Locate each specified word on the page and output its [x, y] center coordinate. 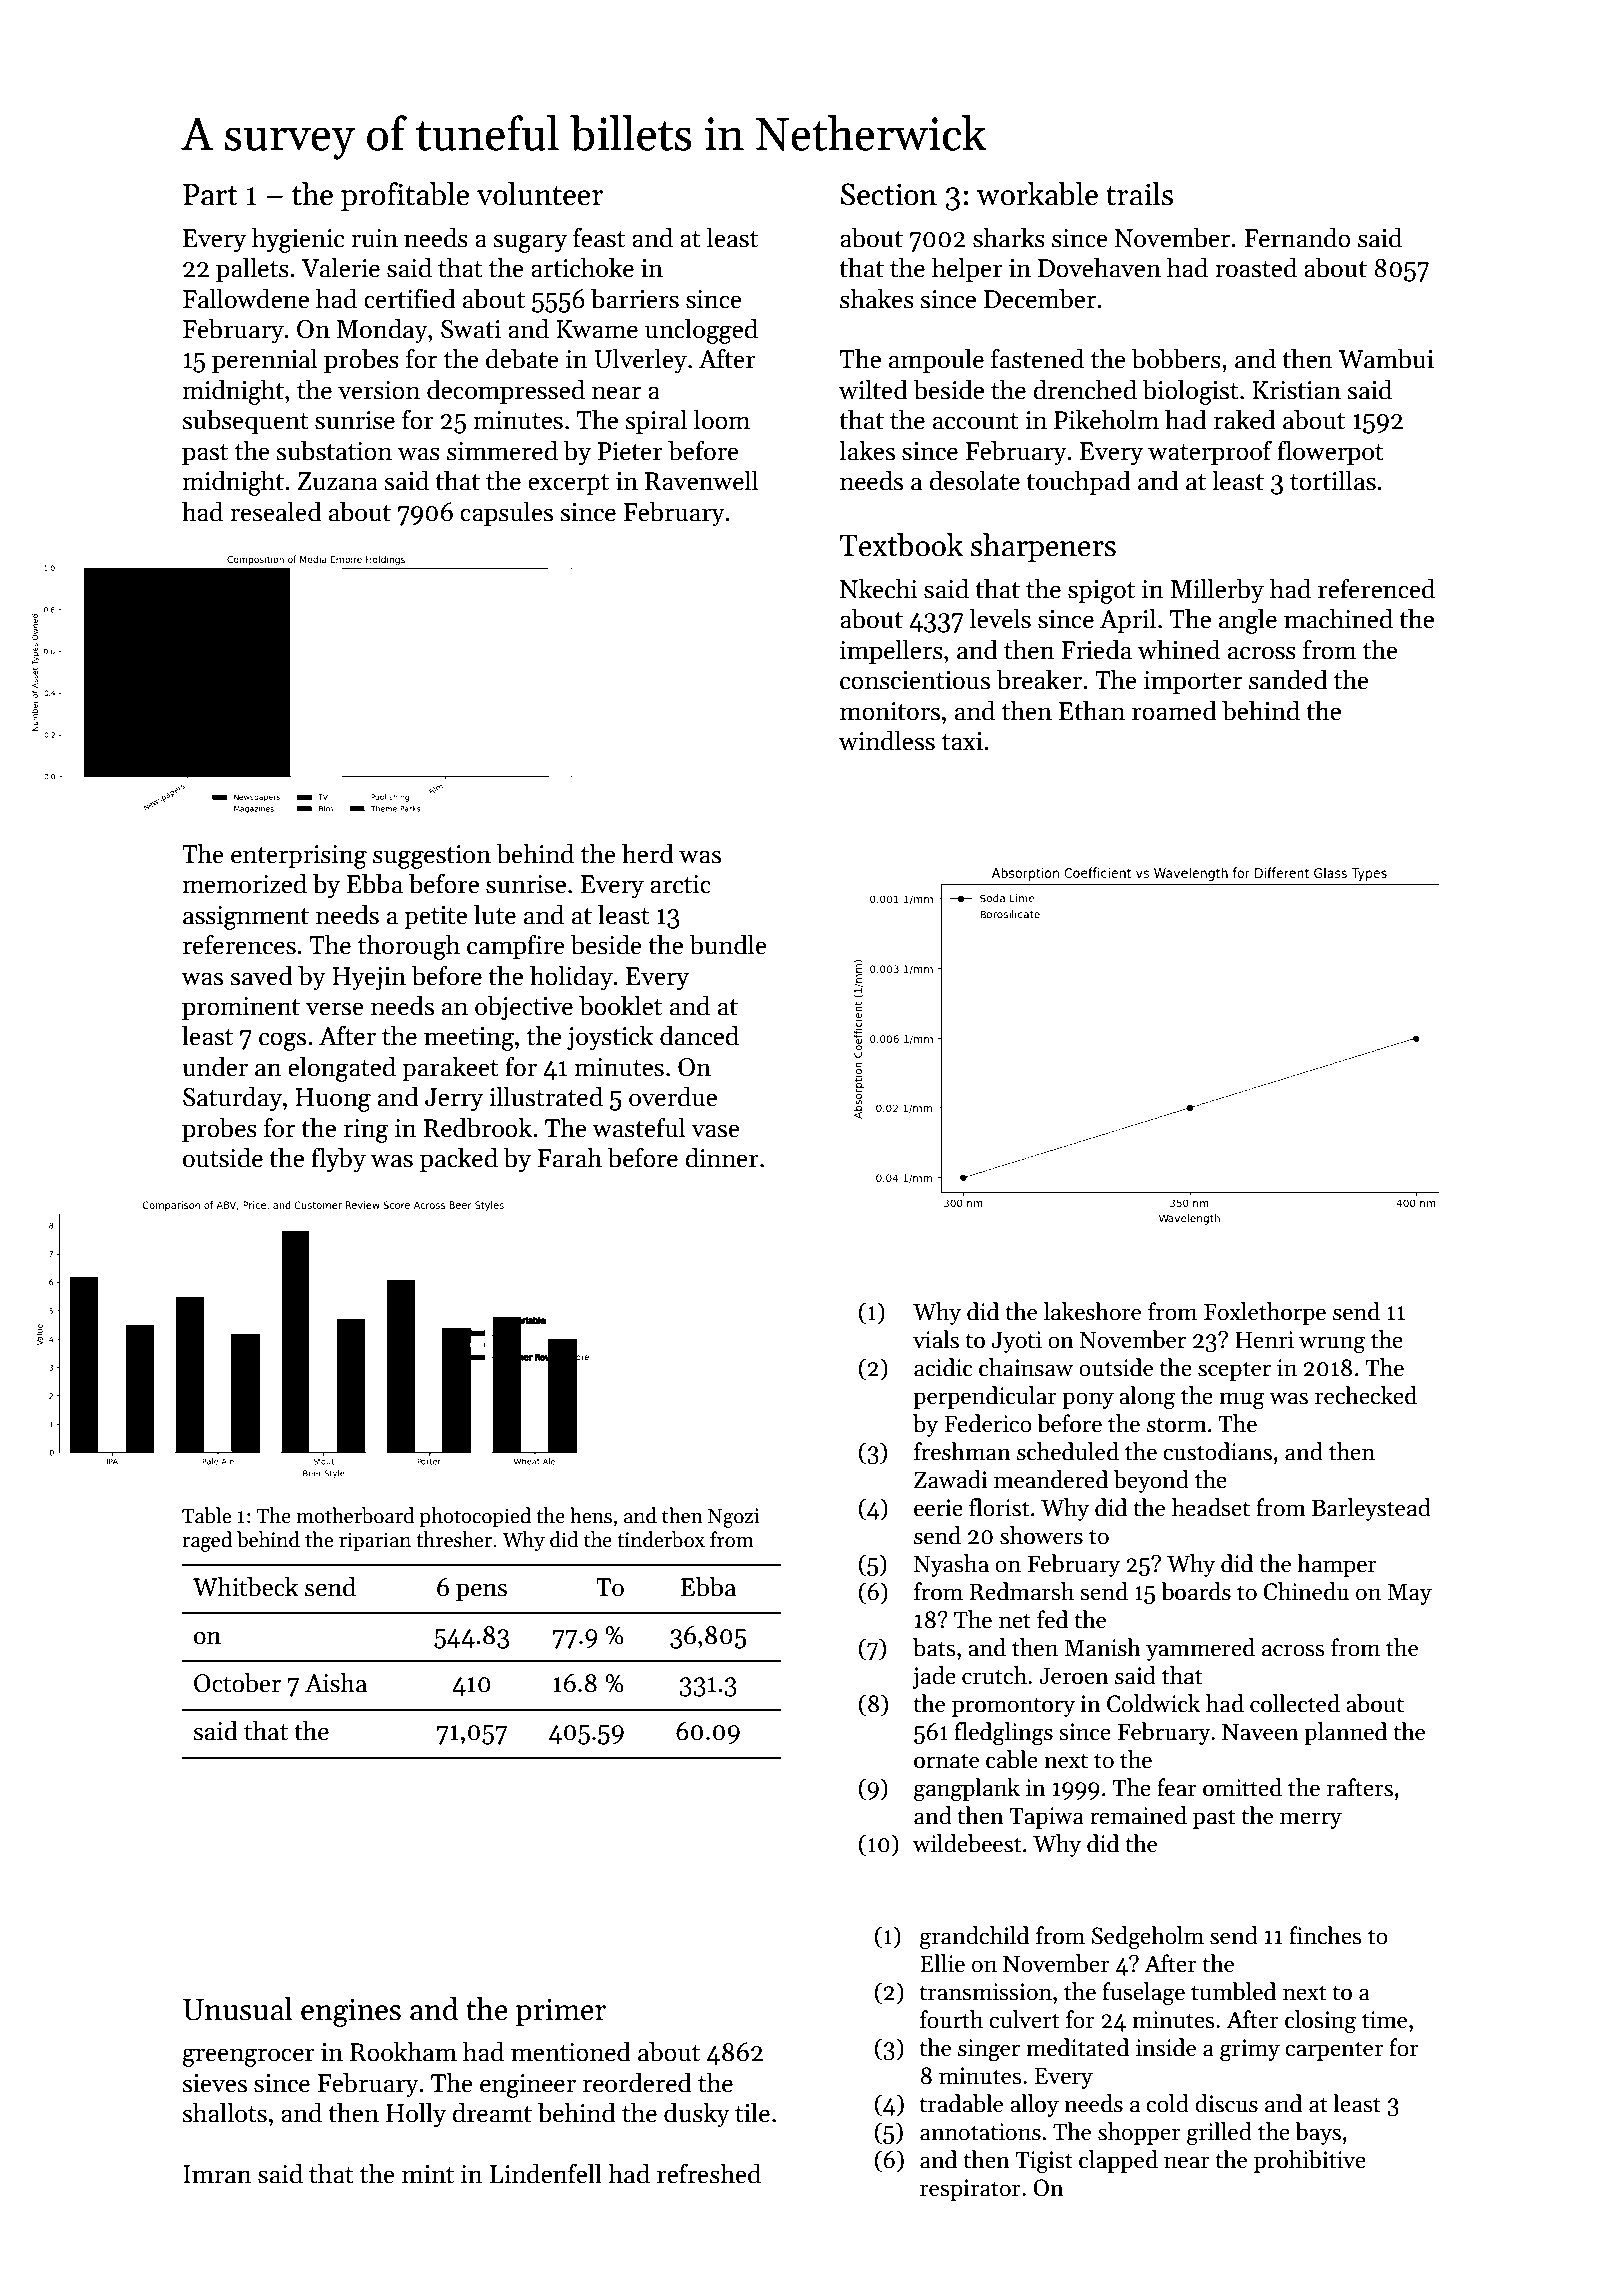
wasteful [638, 1127]
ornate [946, 1761]
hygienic [298, 240]
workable [1037, 194]
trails [1139, 194]
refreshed [709, 2173]
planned [1345, 1733]
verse [335, 1009]
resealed [276, 511]
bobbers [1176, 358]
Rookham [403, 2051]
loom [722, 419]
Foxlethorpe [1265, 1313]
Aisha [336, 1683]
